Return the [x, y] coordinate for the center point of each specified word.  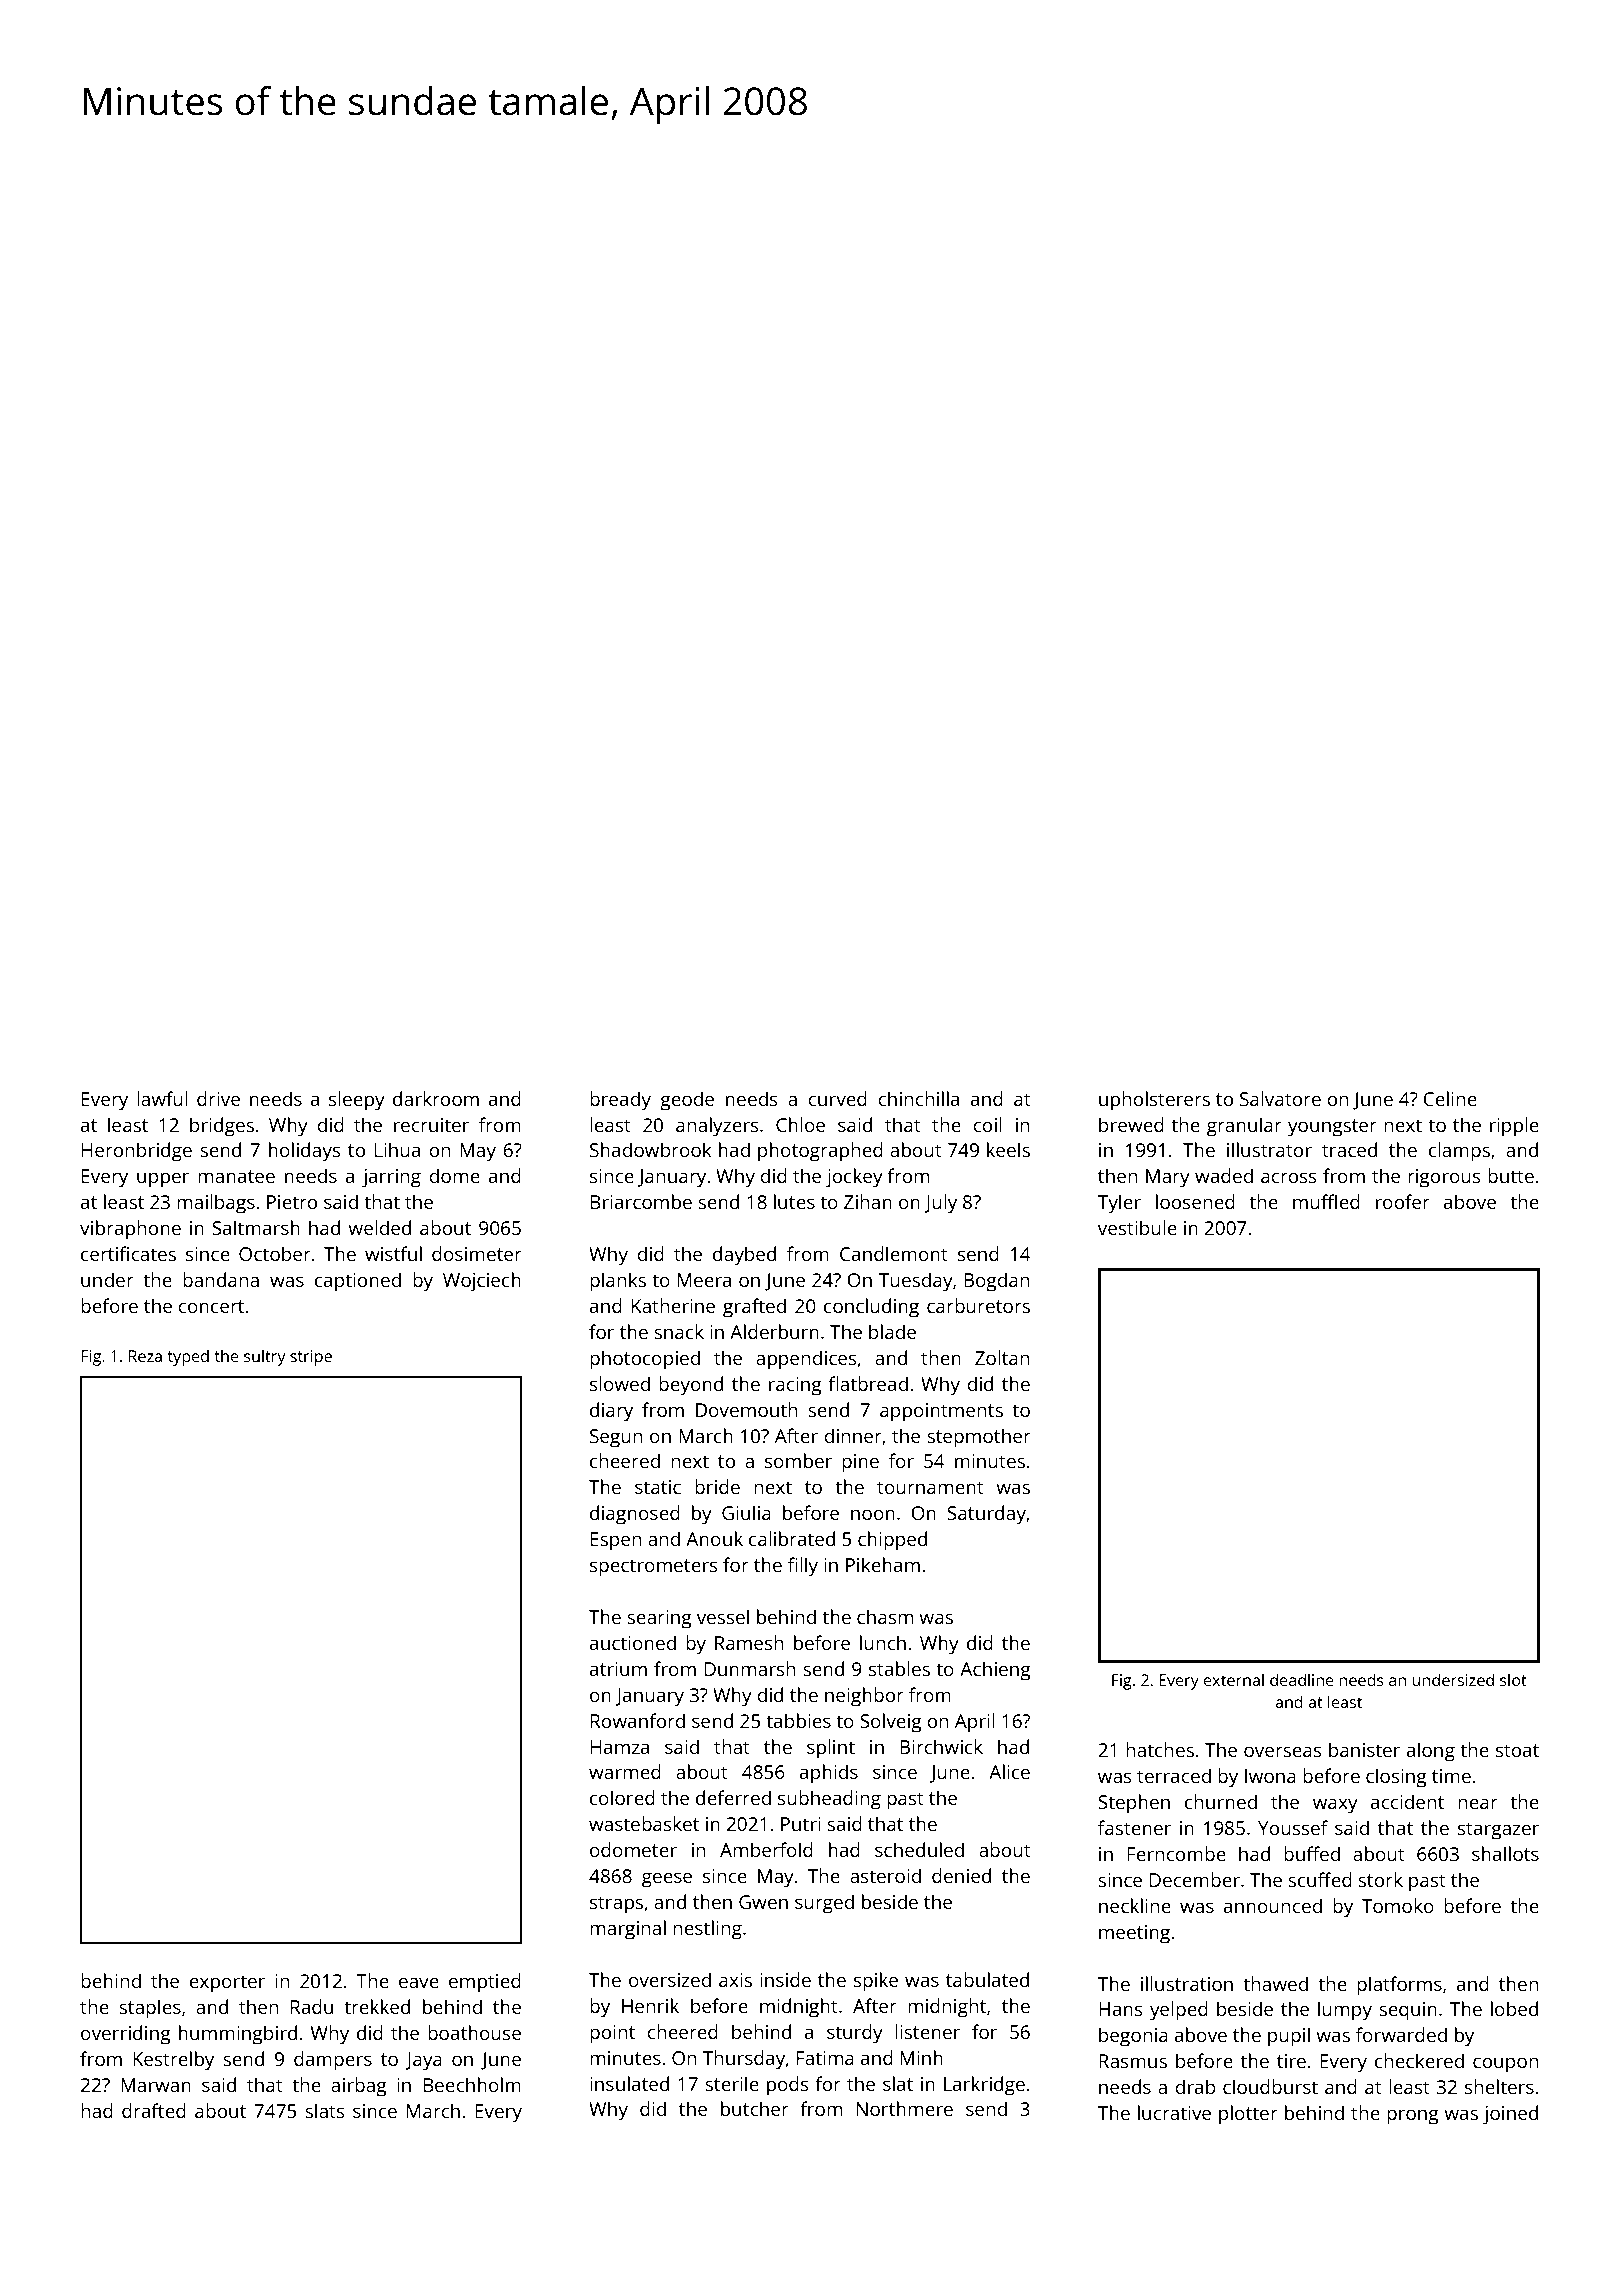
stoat [1517, 1750]
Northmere [905, 2108]
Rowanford [638, 1720]
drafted [154, 2110]
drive [218, 1098]
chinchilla [918, 1098]
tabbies [798, 1720]
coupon [1505, 2065]
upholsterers [1154, 1101]
